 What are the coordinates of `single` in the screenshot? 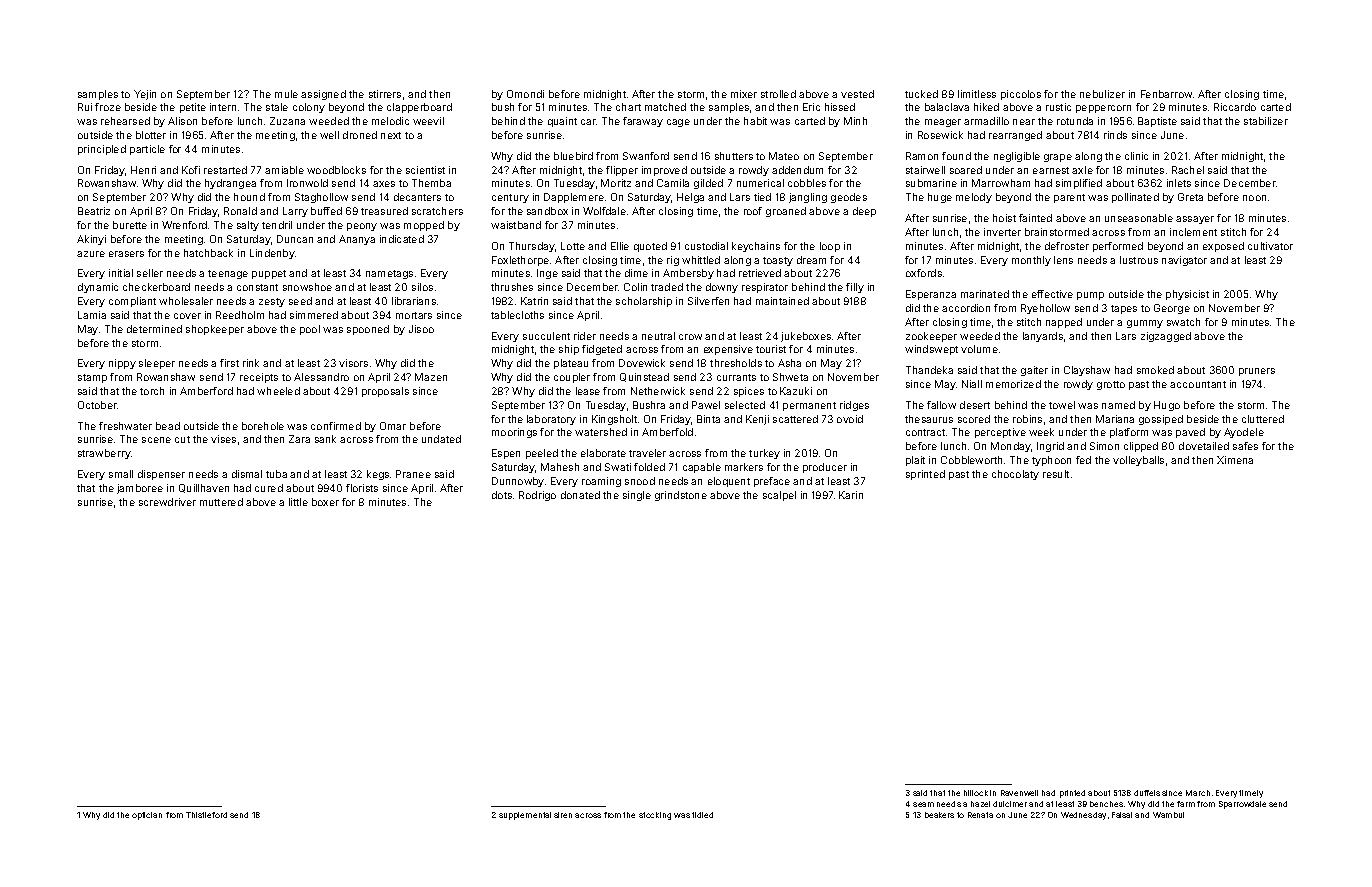 It's located at (637, 496).
